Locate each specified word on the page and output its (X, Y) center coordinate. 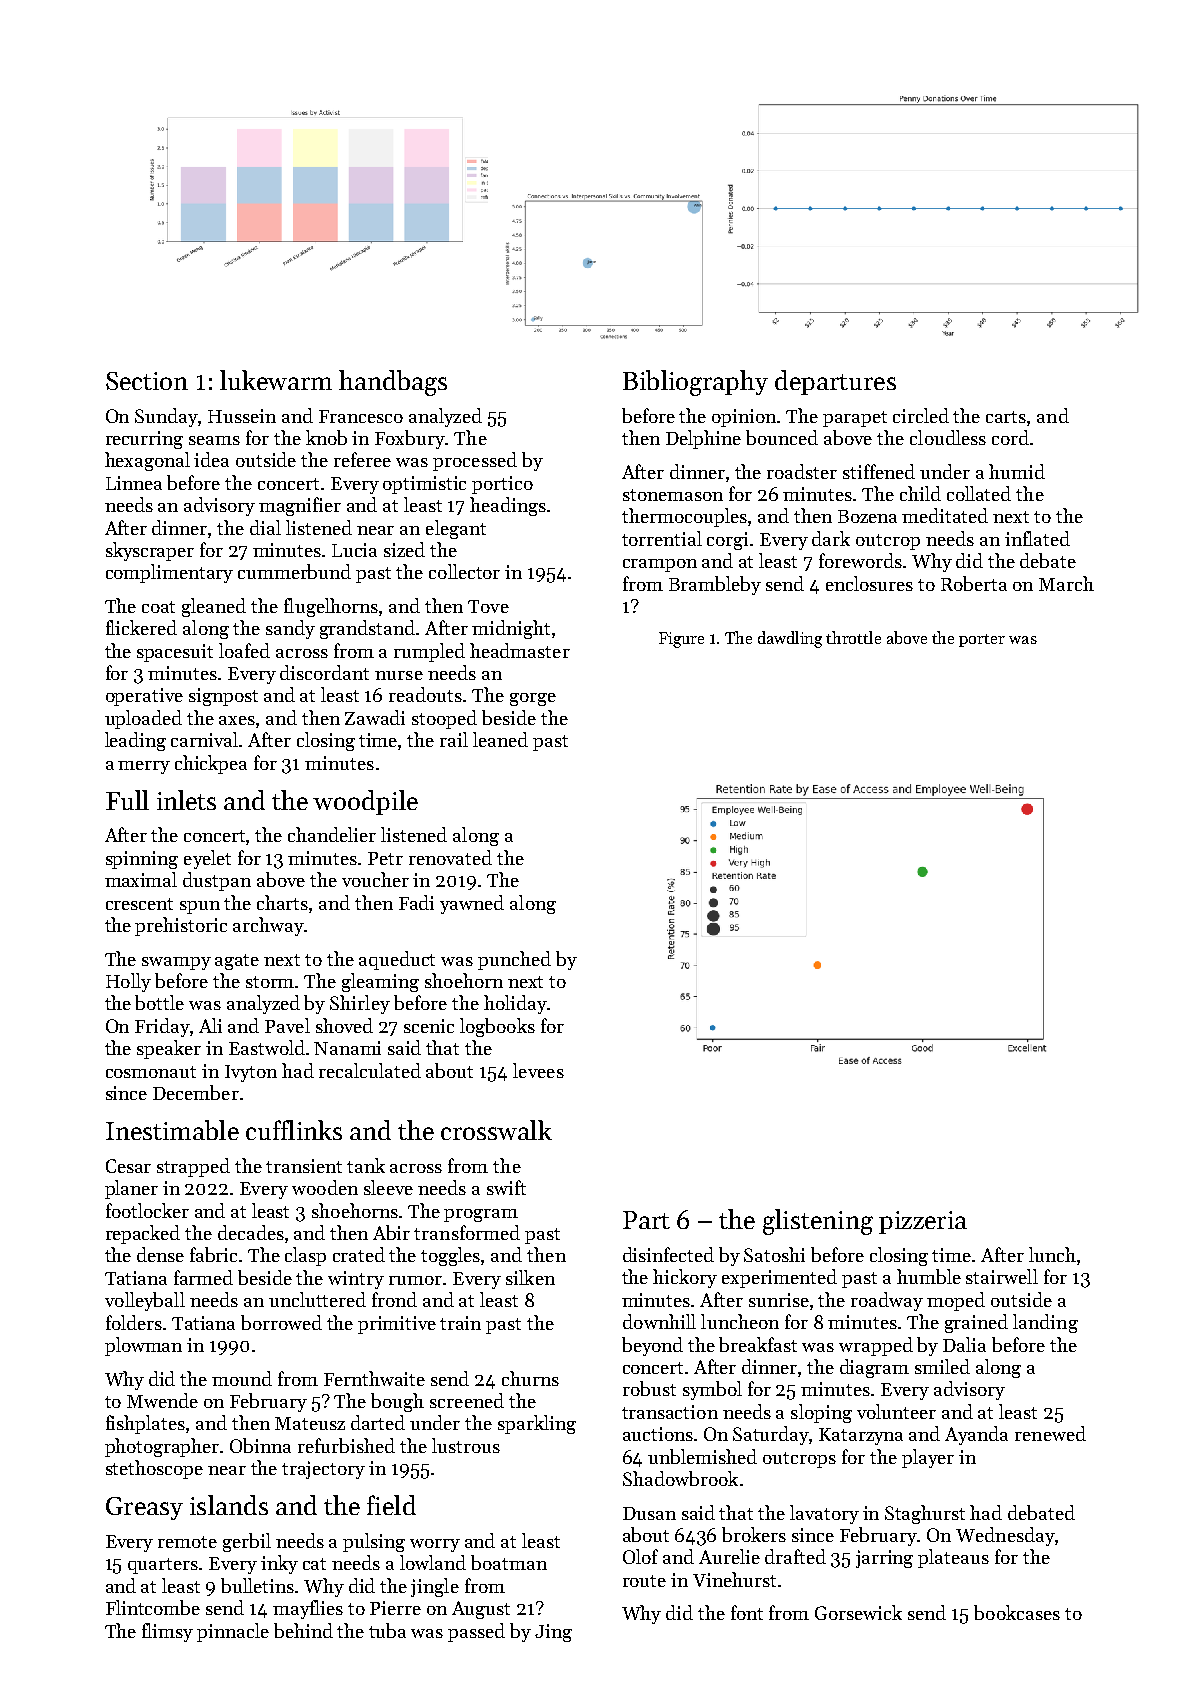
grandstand (367, 629)
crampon (660, 565)
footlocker (147, 1210)
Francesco (361, 416)
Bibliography (695, 383)
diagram (874, 1368)
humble (929, 1276)
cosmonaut (151, 1072)
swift (506, 1187)
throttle (853, 637)
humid (1017, 471)
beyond (652, 1346)
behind (303, 1630)
